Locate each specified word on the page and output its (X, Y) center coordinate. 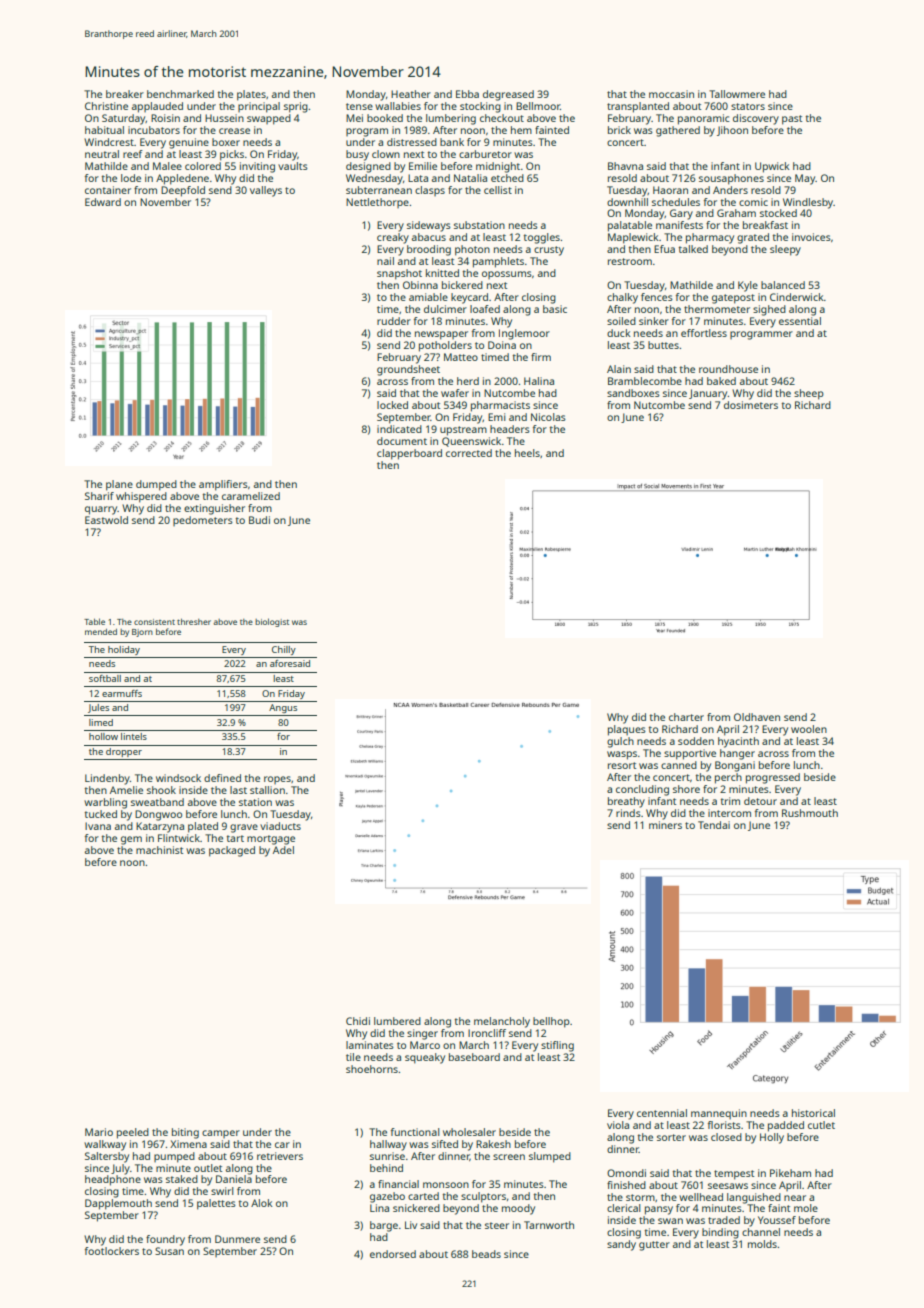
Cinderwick (797, 297)
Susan (169, 1251)
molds (762, 1244)
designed (368, 167)
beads (486, 1254)
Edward (103, 202)
